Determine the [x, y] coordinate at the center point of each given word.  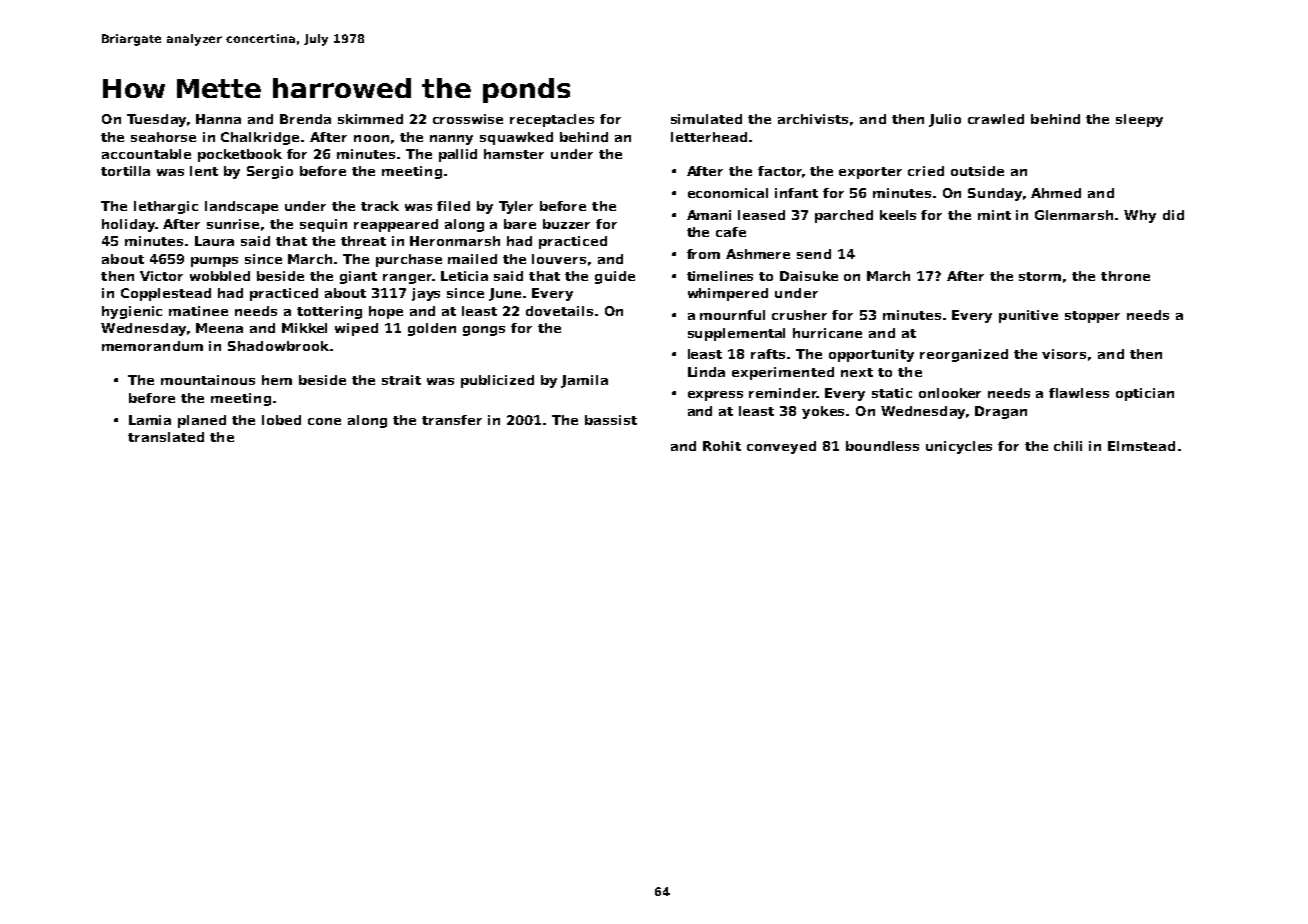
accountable [146, 154]
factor [780, 171]
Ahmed [1056, 193]
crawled [996, 119]
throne [1125, 276]
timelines [720, 276]
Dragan [1001, 412]
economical [728, 193]
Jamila [584, 381]
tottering [329, 312]
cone [324, 421]
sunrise [233, 224]
